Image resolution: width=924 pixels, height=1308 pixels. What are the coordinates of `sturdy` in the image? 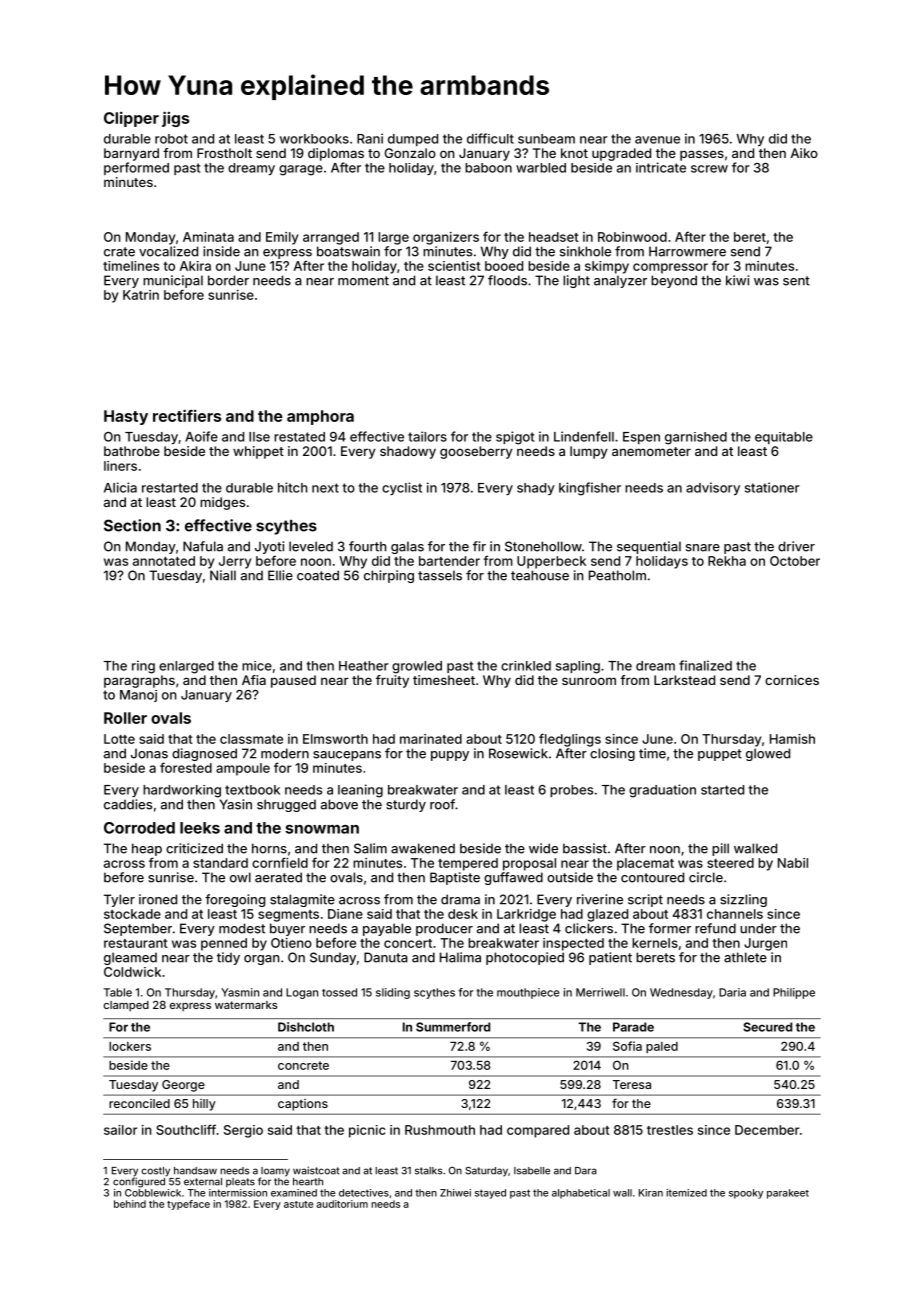 It's located at (406, 805).
